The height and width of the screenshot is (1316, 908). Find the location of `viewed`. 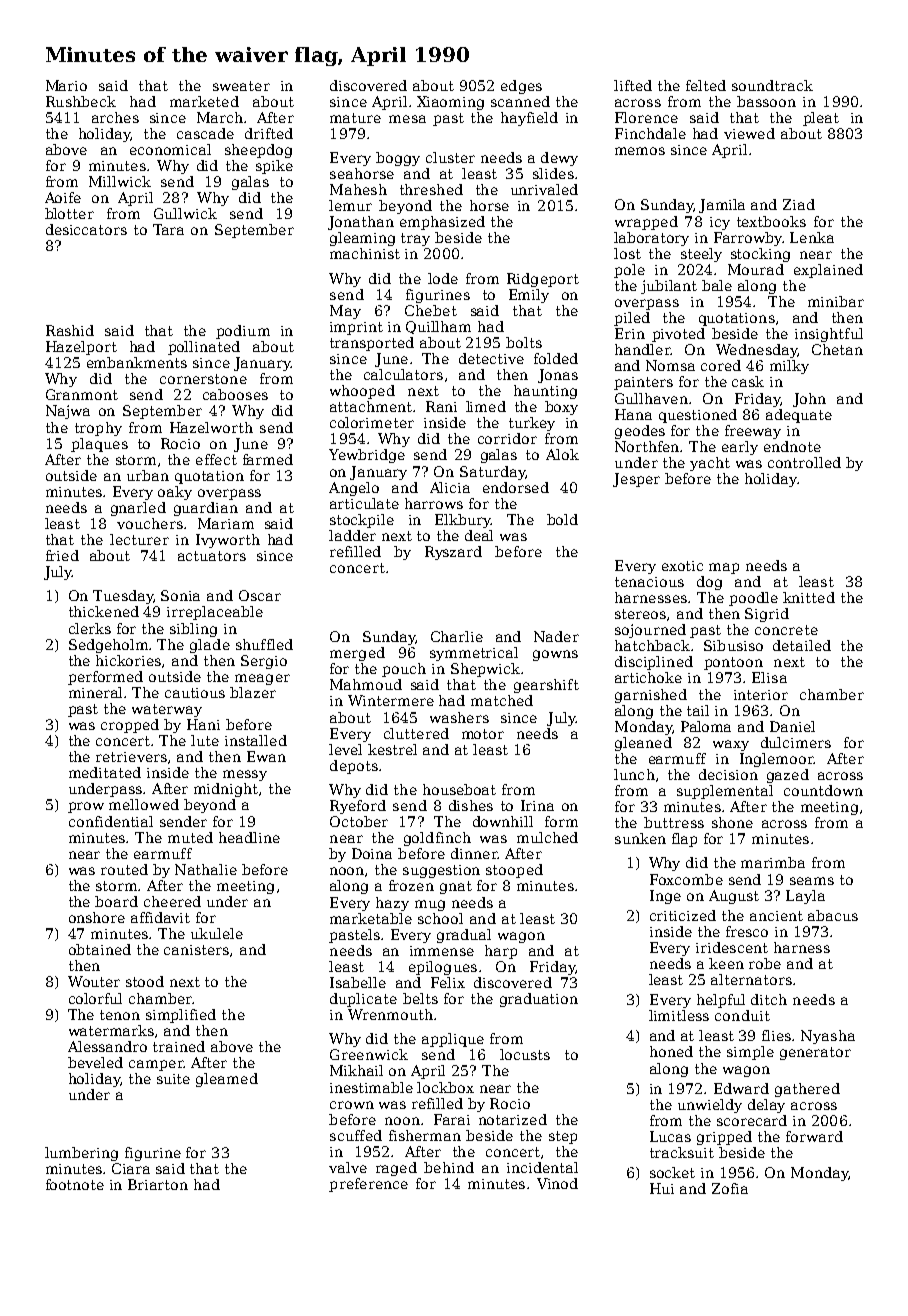

viewed is located at coordinates (749, 133).
